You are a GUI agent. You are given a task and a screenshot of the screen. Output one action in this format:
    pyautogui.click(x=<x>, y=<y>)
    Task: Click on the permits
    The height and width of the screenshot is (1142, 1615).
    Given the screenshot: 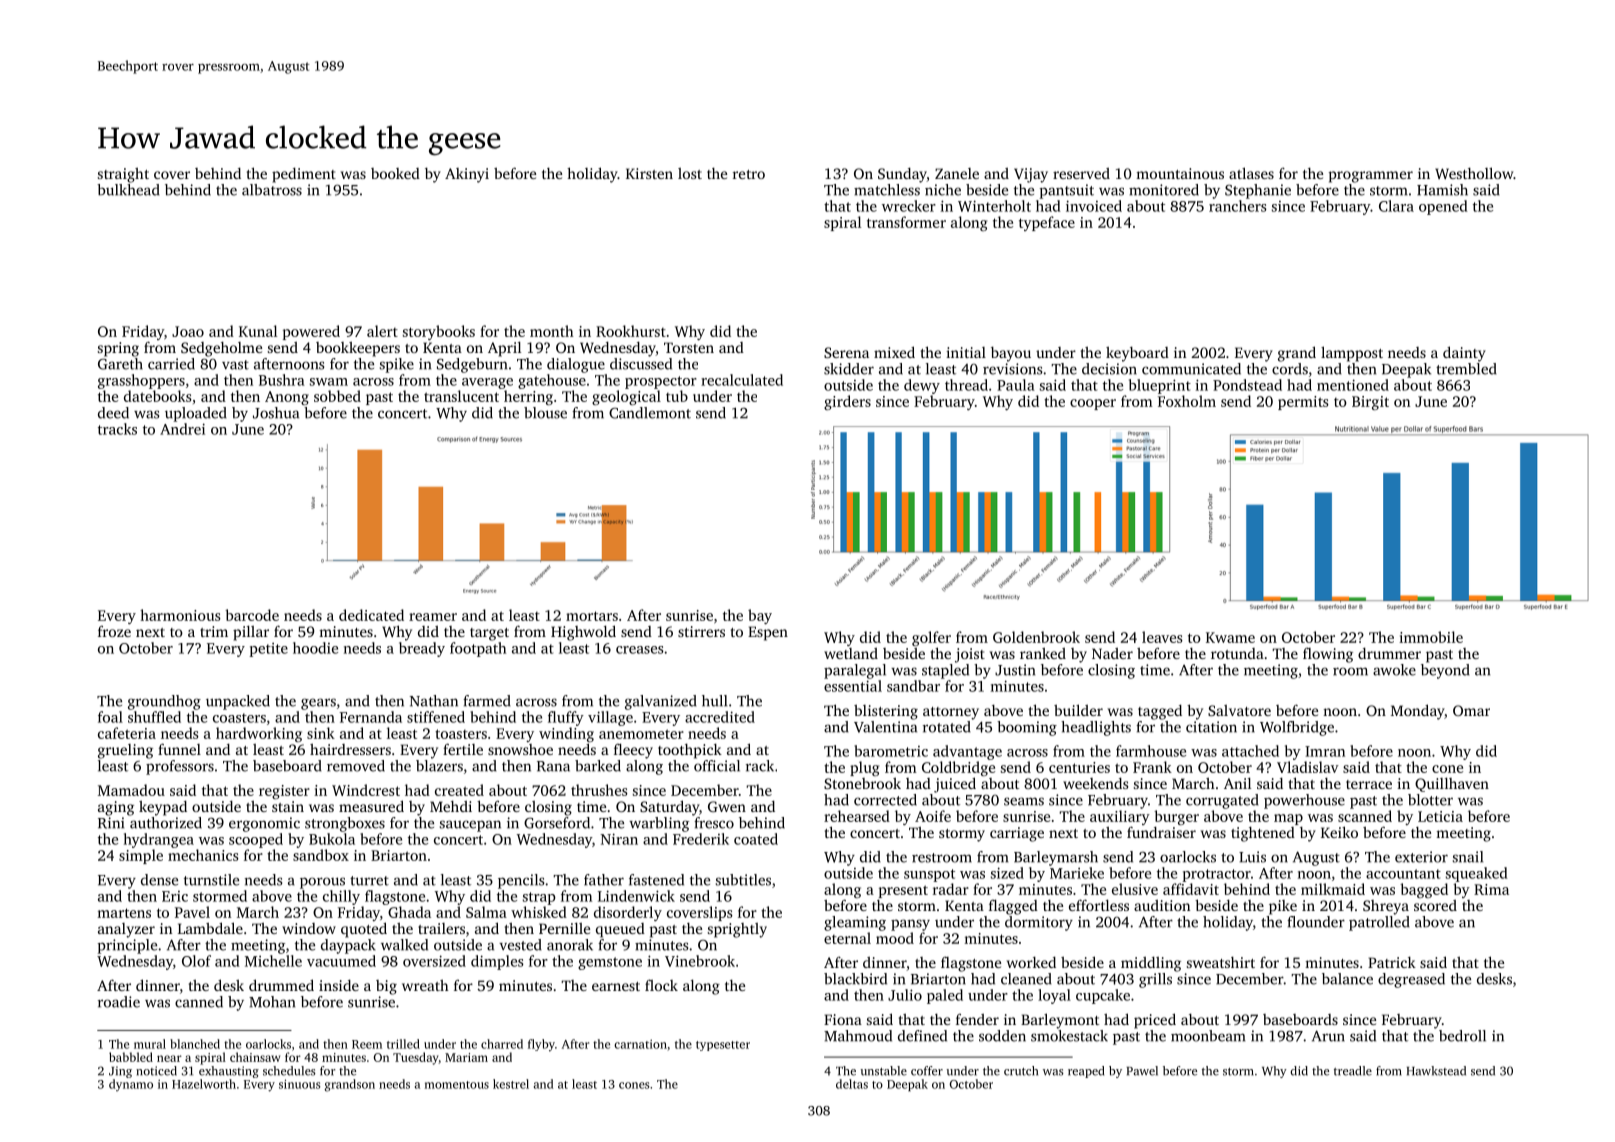 What is the action you would take?
    pyautogui.click(x=1303, y=403)
